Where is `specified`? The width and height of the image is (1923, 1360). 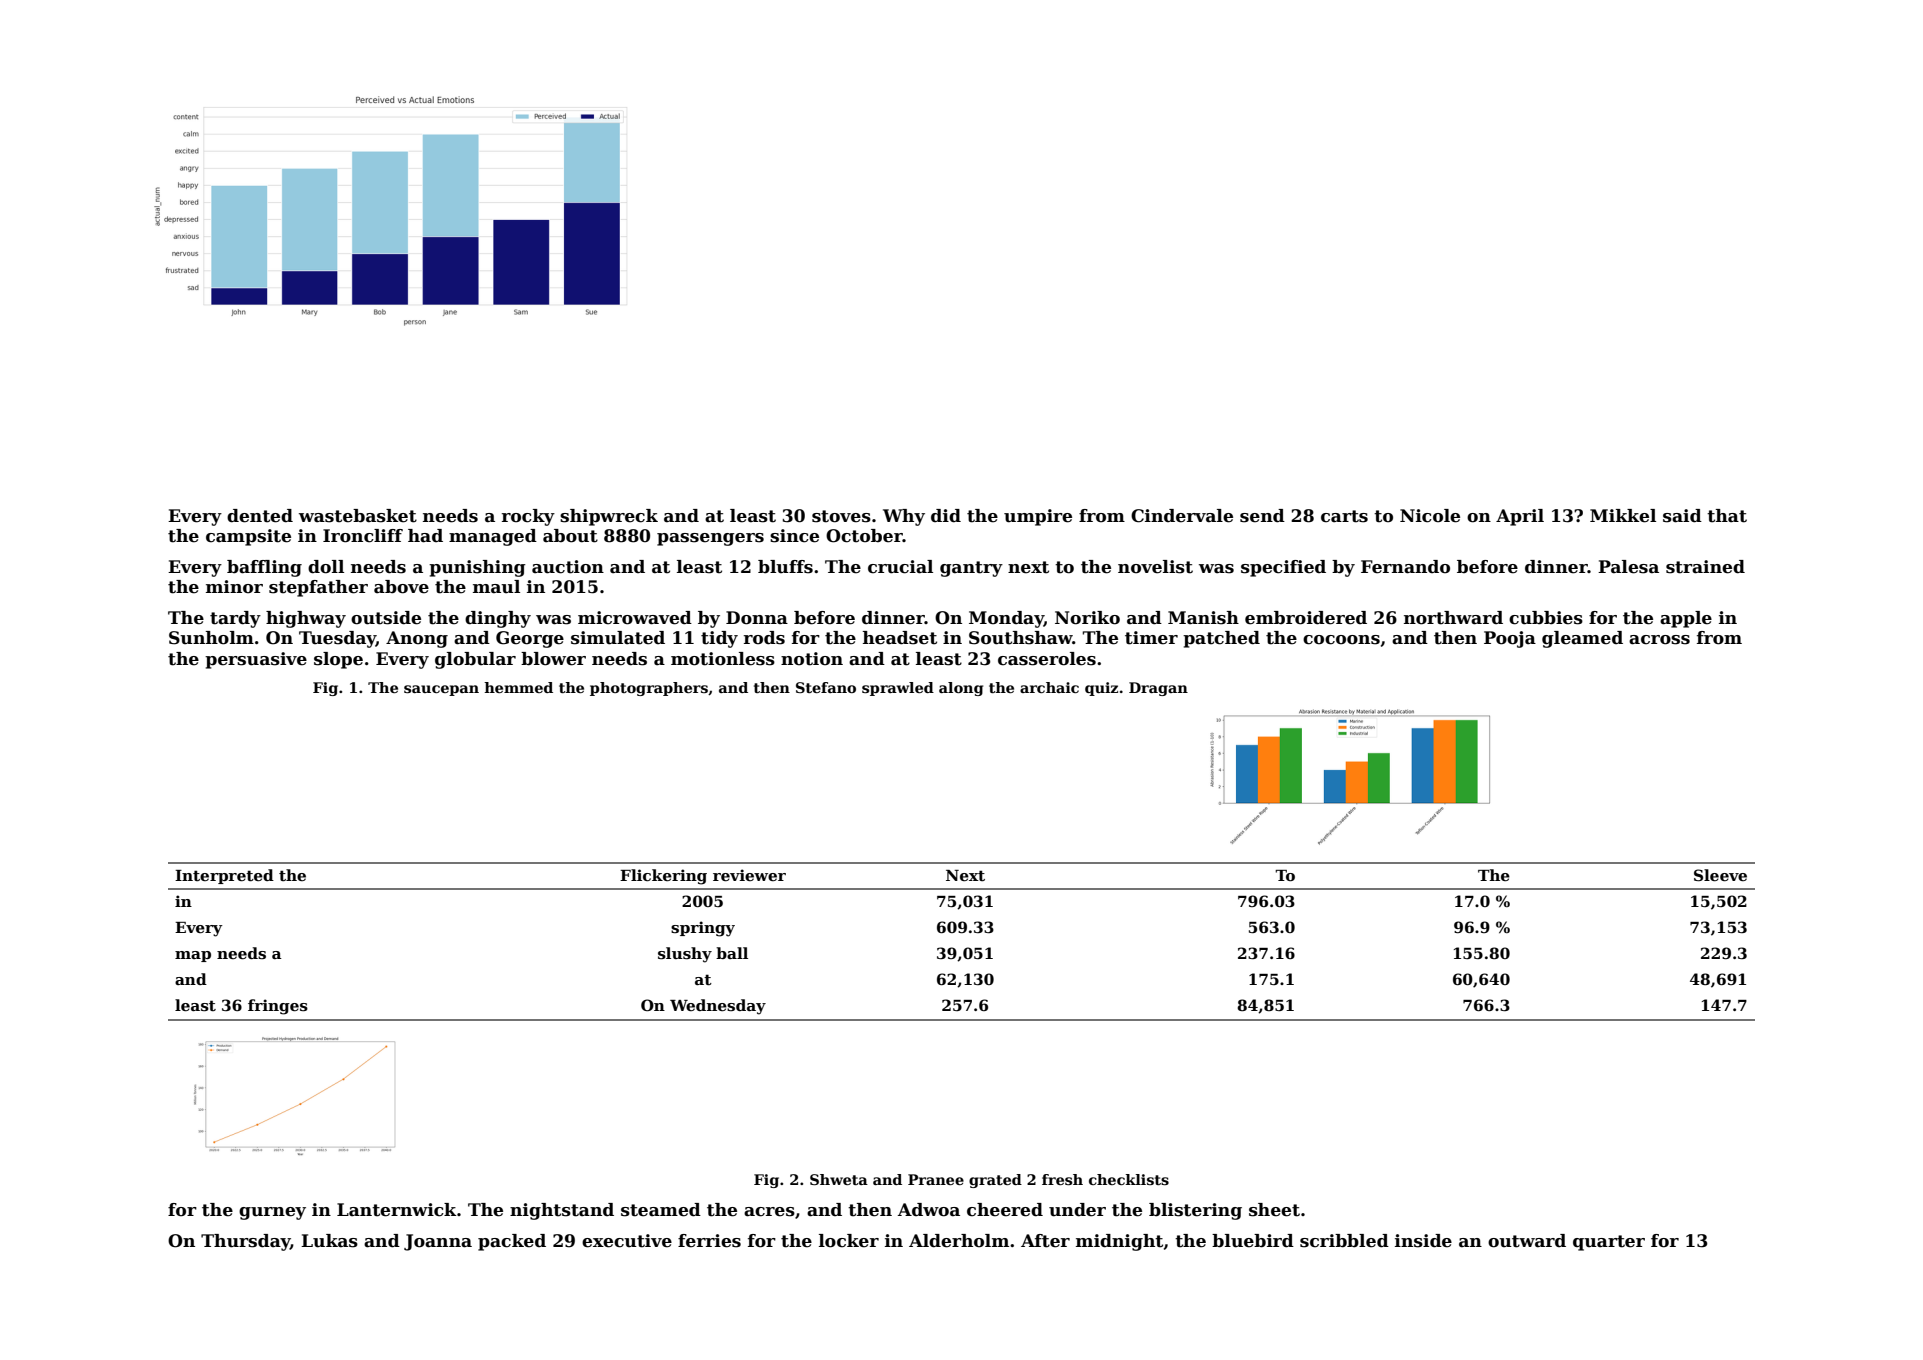
specified is located at coordinates (1283, 568).
